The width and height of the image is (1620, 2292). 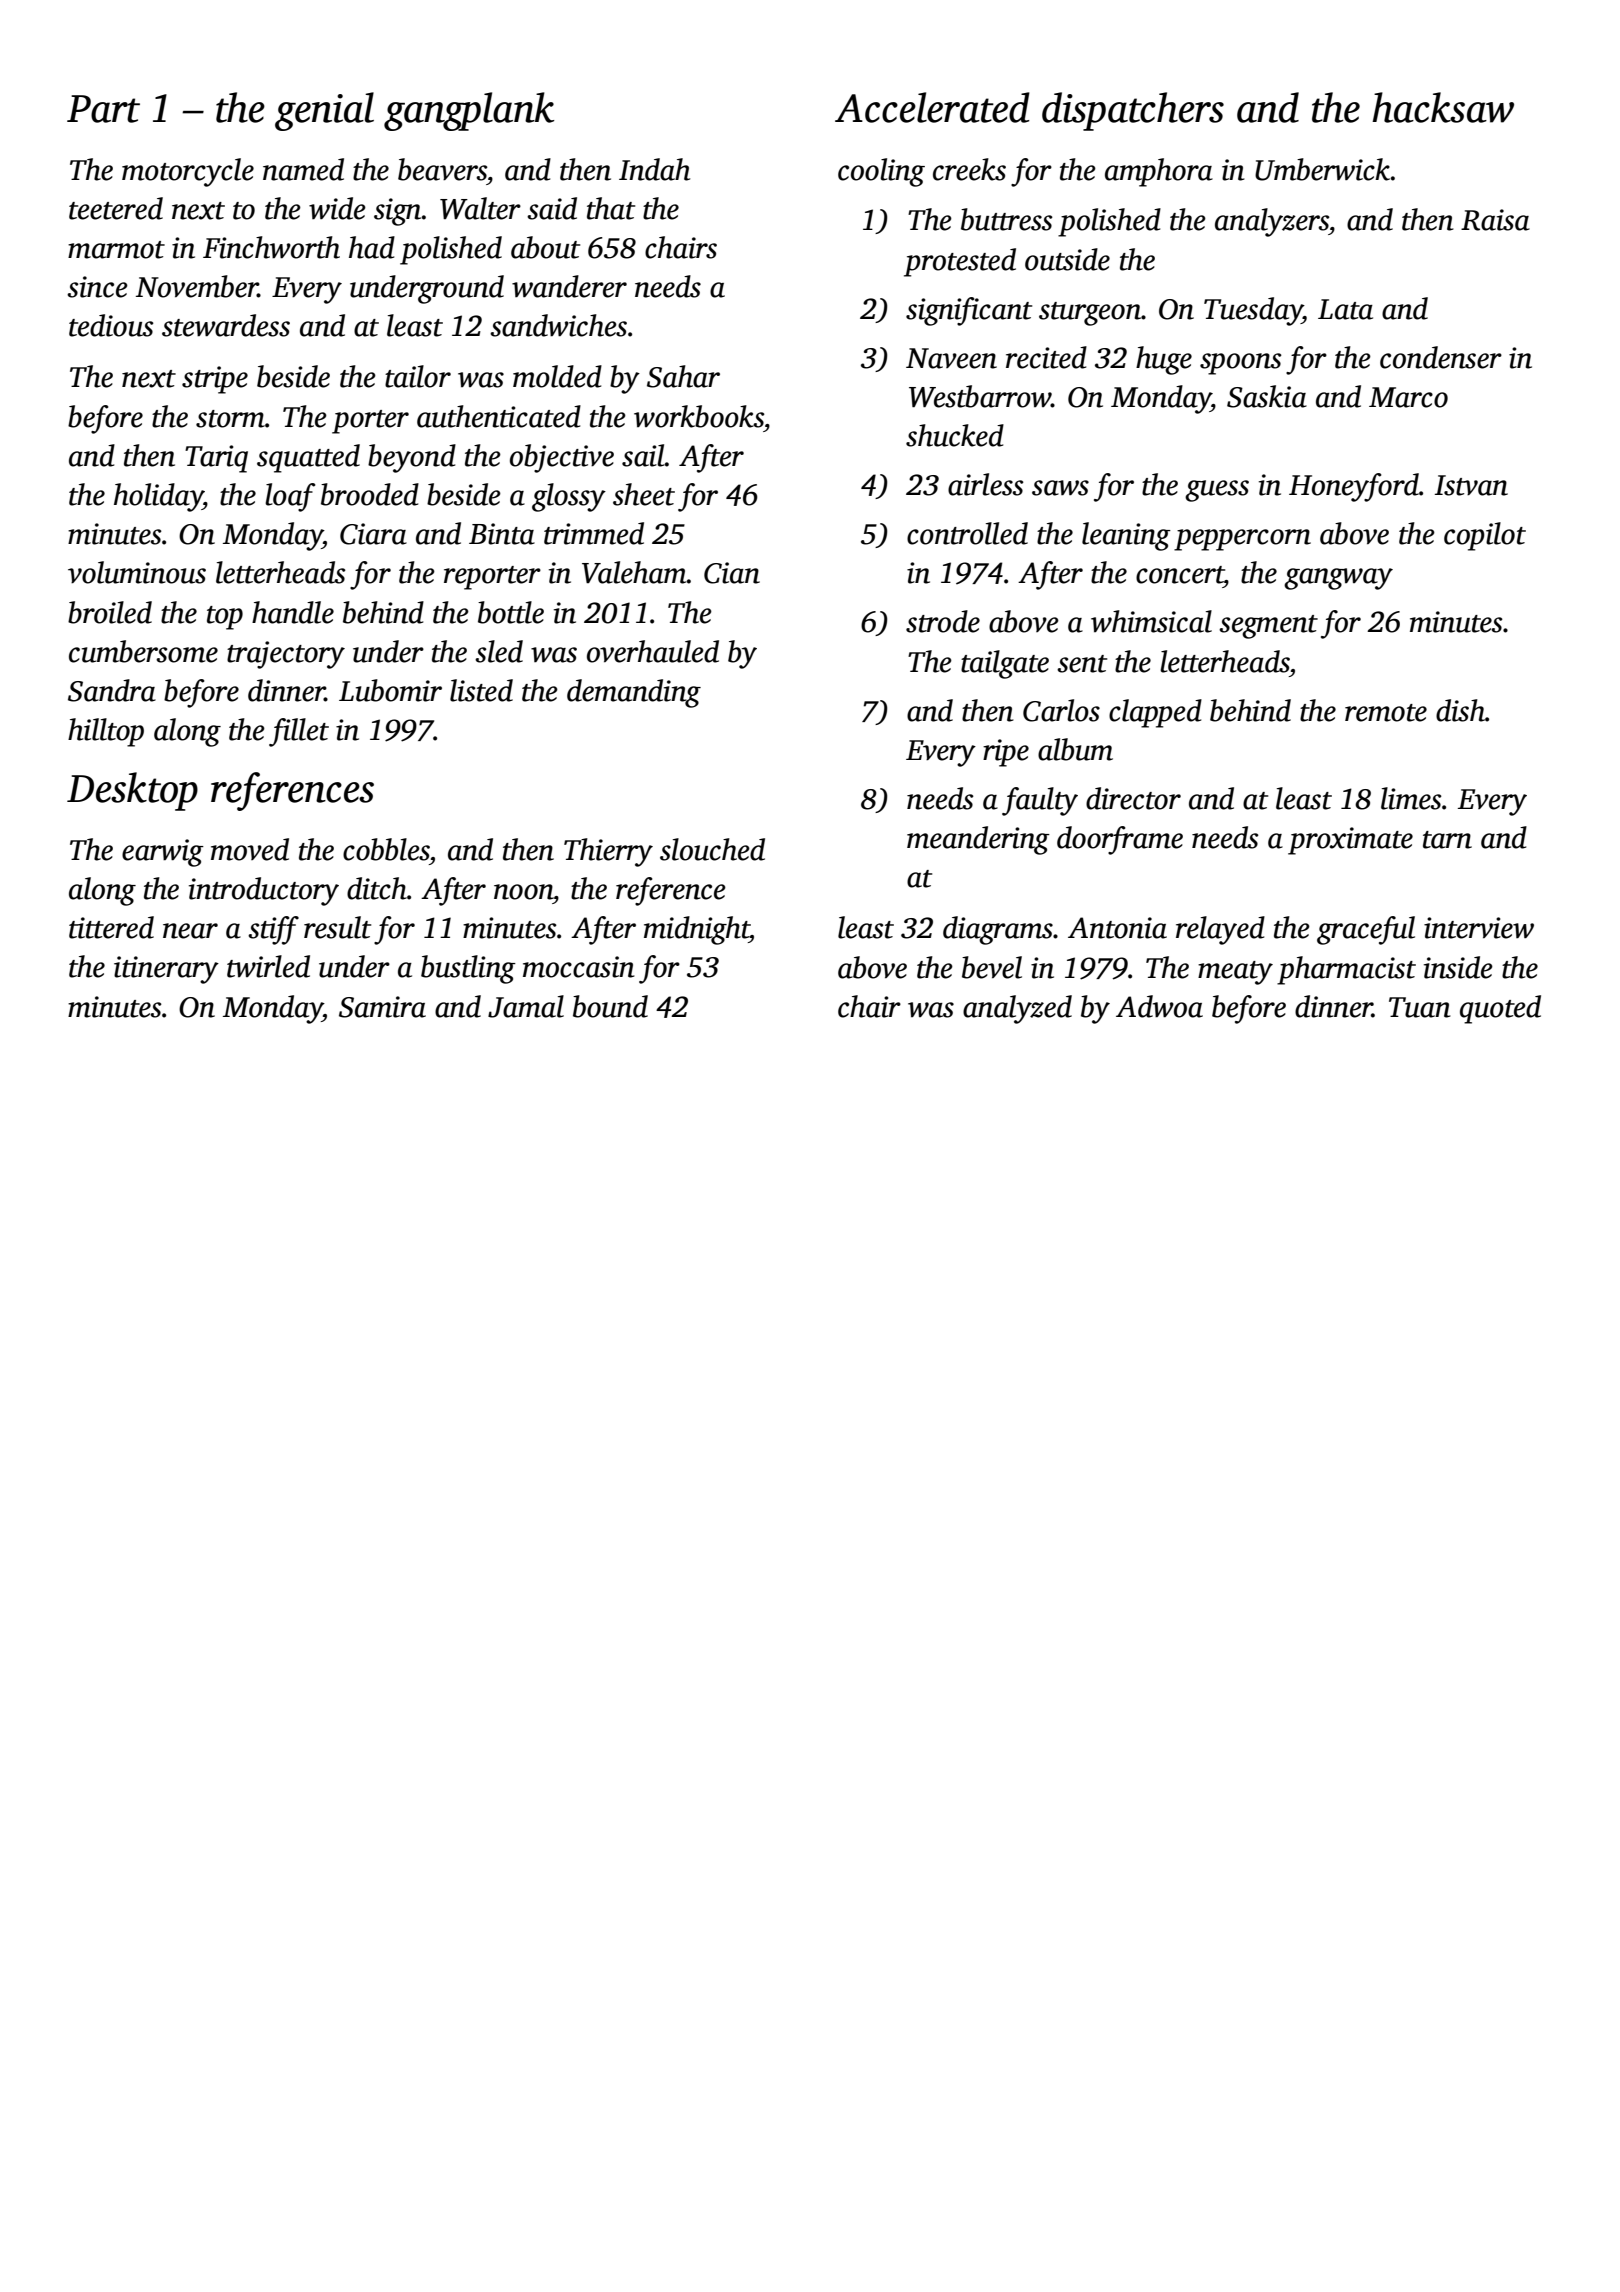 I want to click on gangplank, so click(x=469, y=111).
